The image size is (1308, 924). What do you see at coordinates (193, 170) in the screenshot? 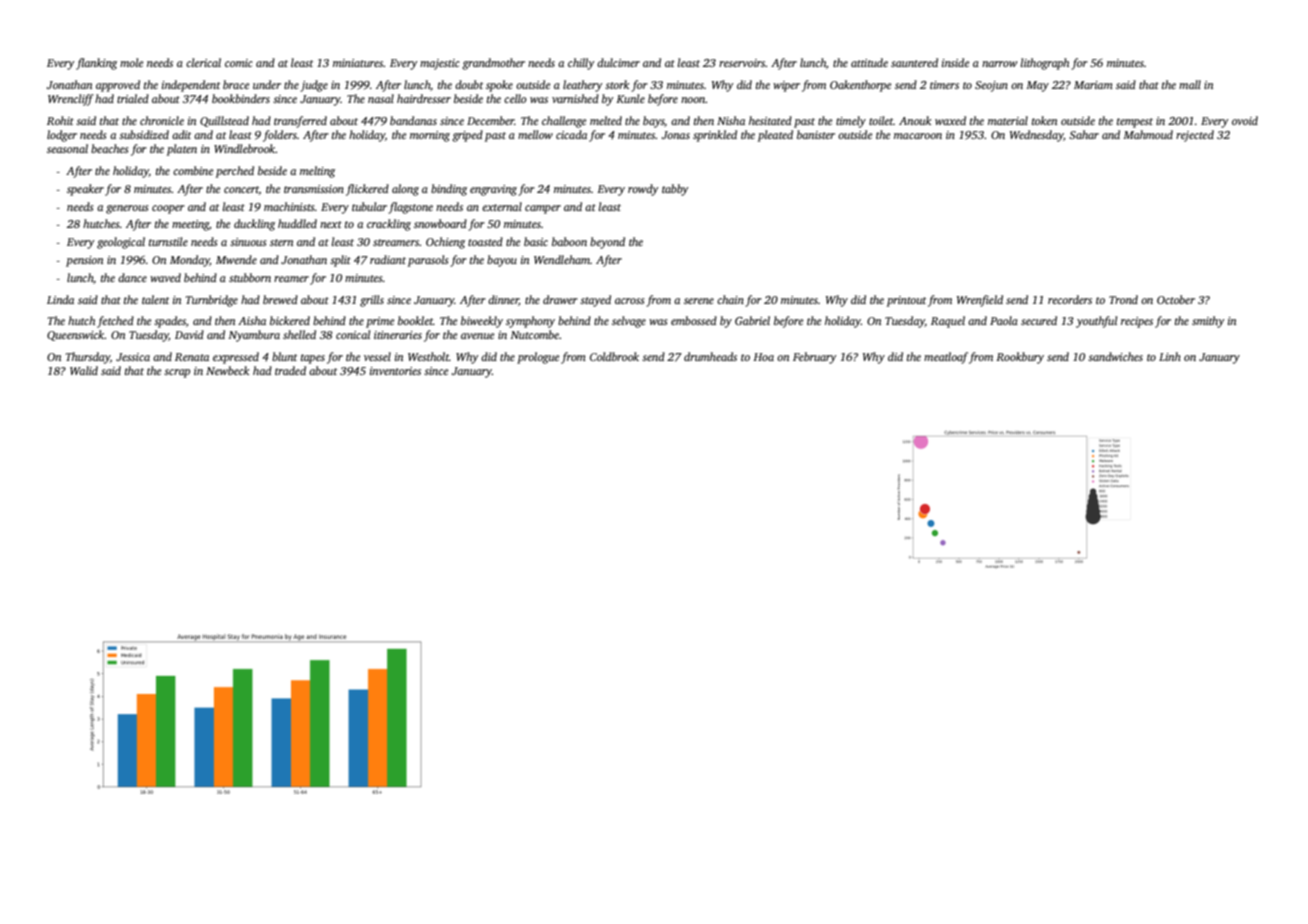
I see `combine` at bounding box center [193, 170].
